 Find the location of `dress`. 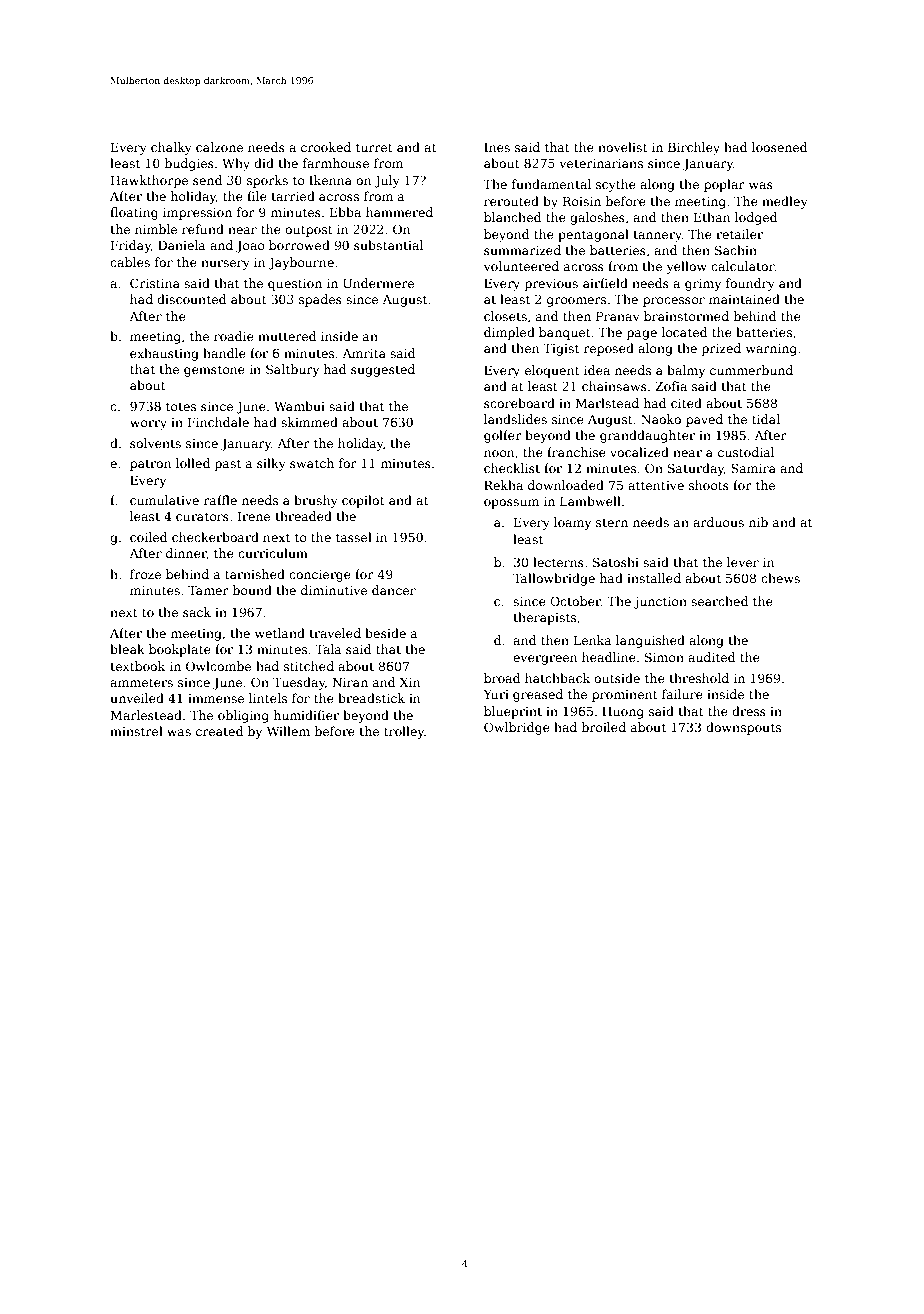

dress is located at coordinates (749, 711).
